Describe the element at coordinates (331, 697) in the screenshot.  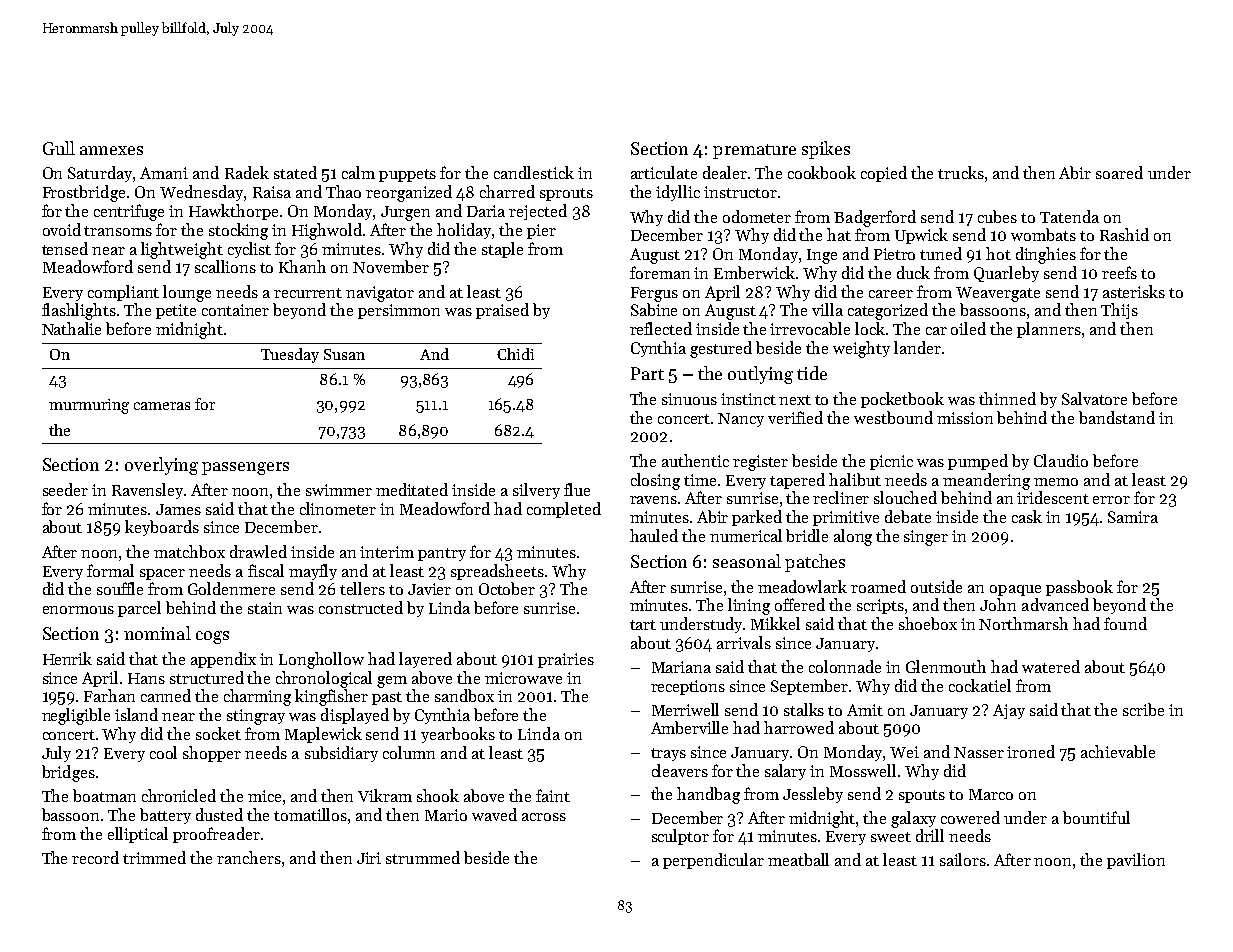
I see `kingfisher` at that location.
